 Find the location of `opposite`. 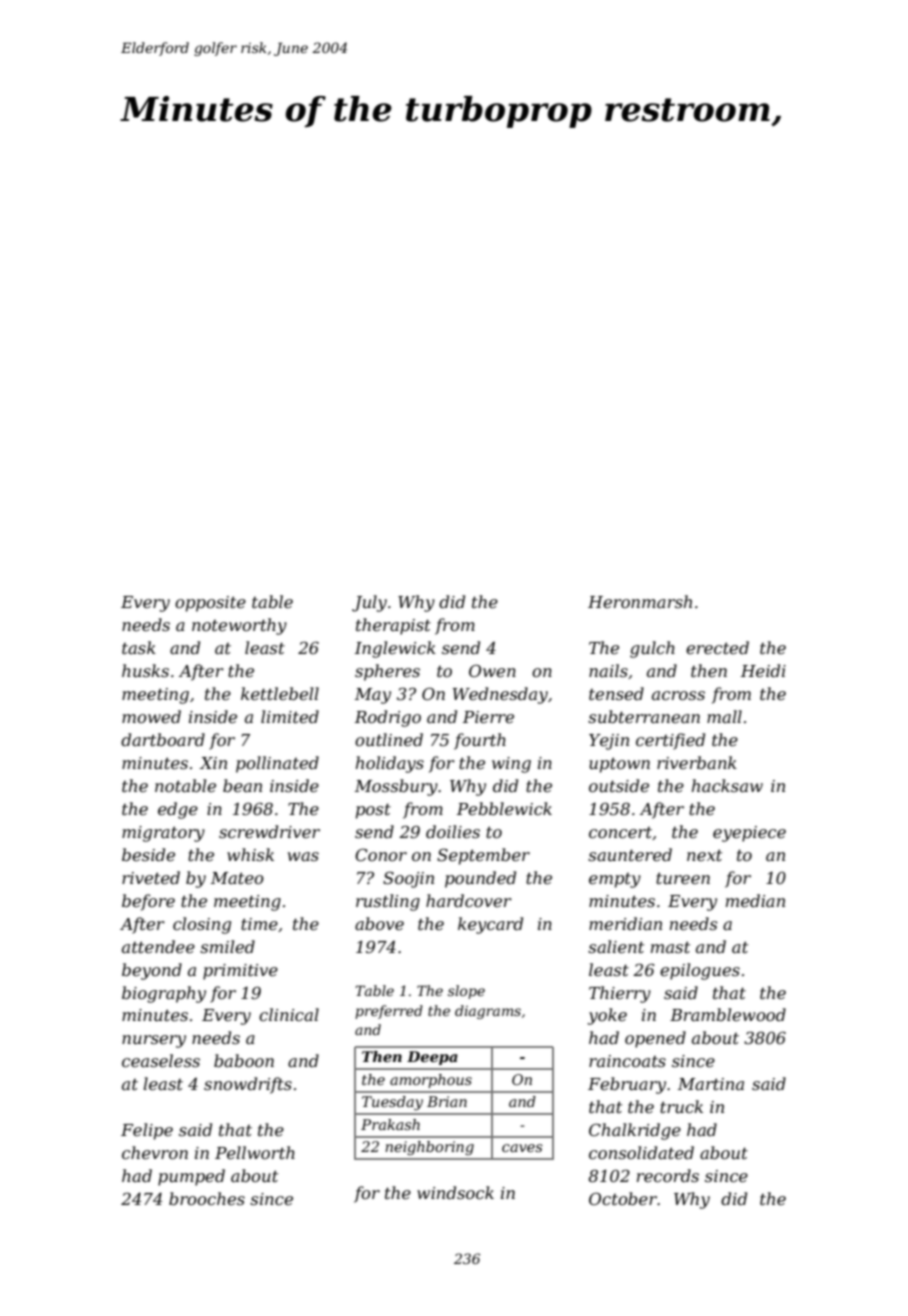

opposite is located at coordinates (210, 604).
